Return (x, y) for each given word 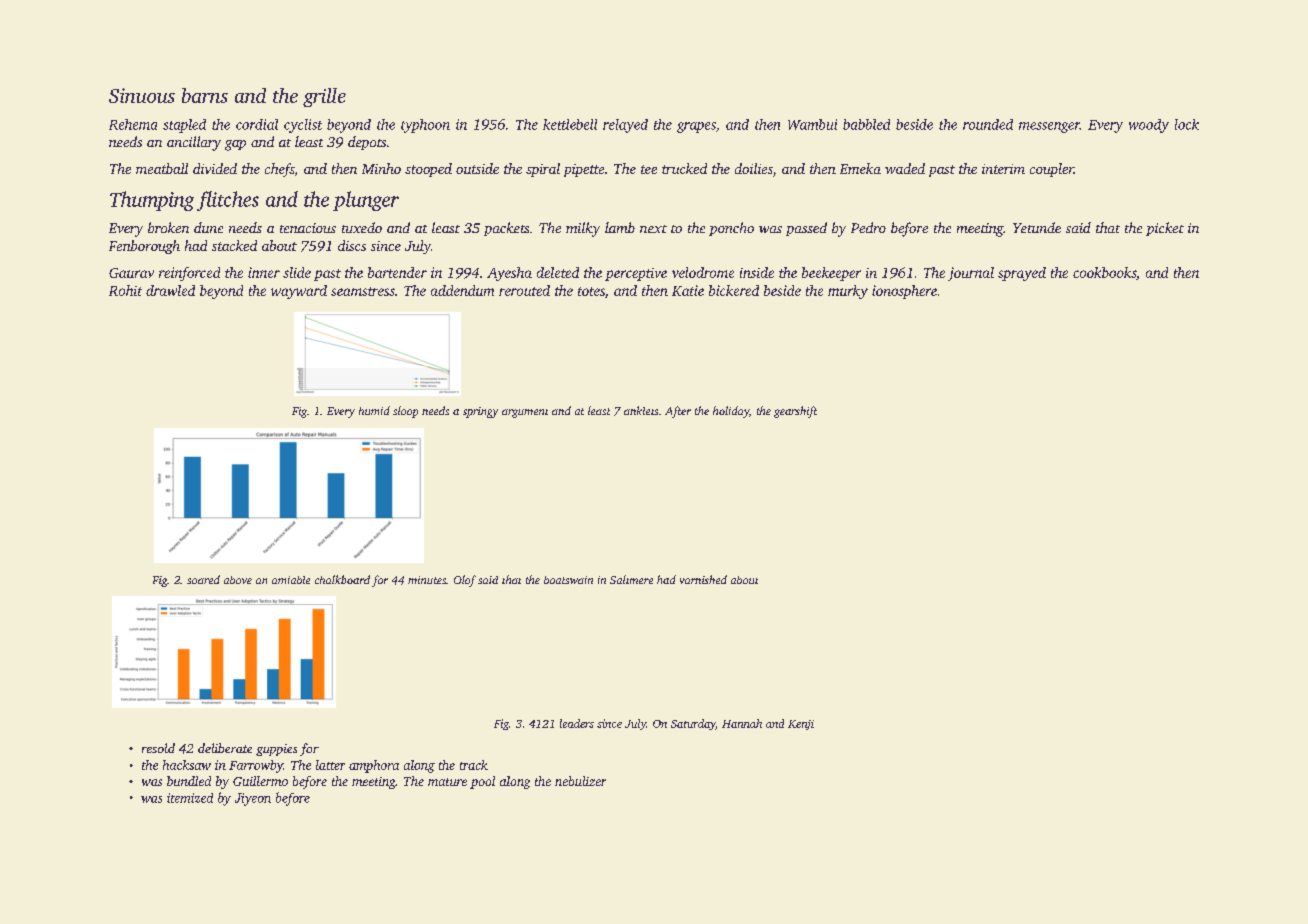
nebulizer (580, 781)
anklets (641, 410)
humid (374, 410)
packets (506, 229)
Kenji (801, 725)
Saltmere (631, 579)
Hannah (742, 723)
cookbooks (1104, 272)
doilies (754, 168)
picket (1165, 229)
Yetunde (1037, 227)
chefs (279, 170)
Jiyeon (253, 799)
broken (168, 227)
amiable (291, 580)
